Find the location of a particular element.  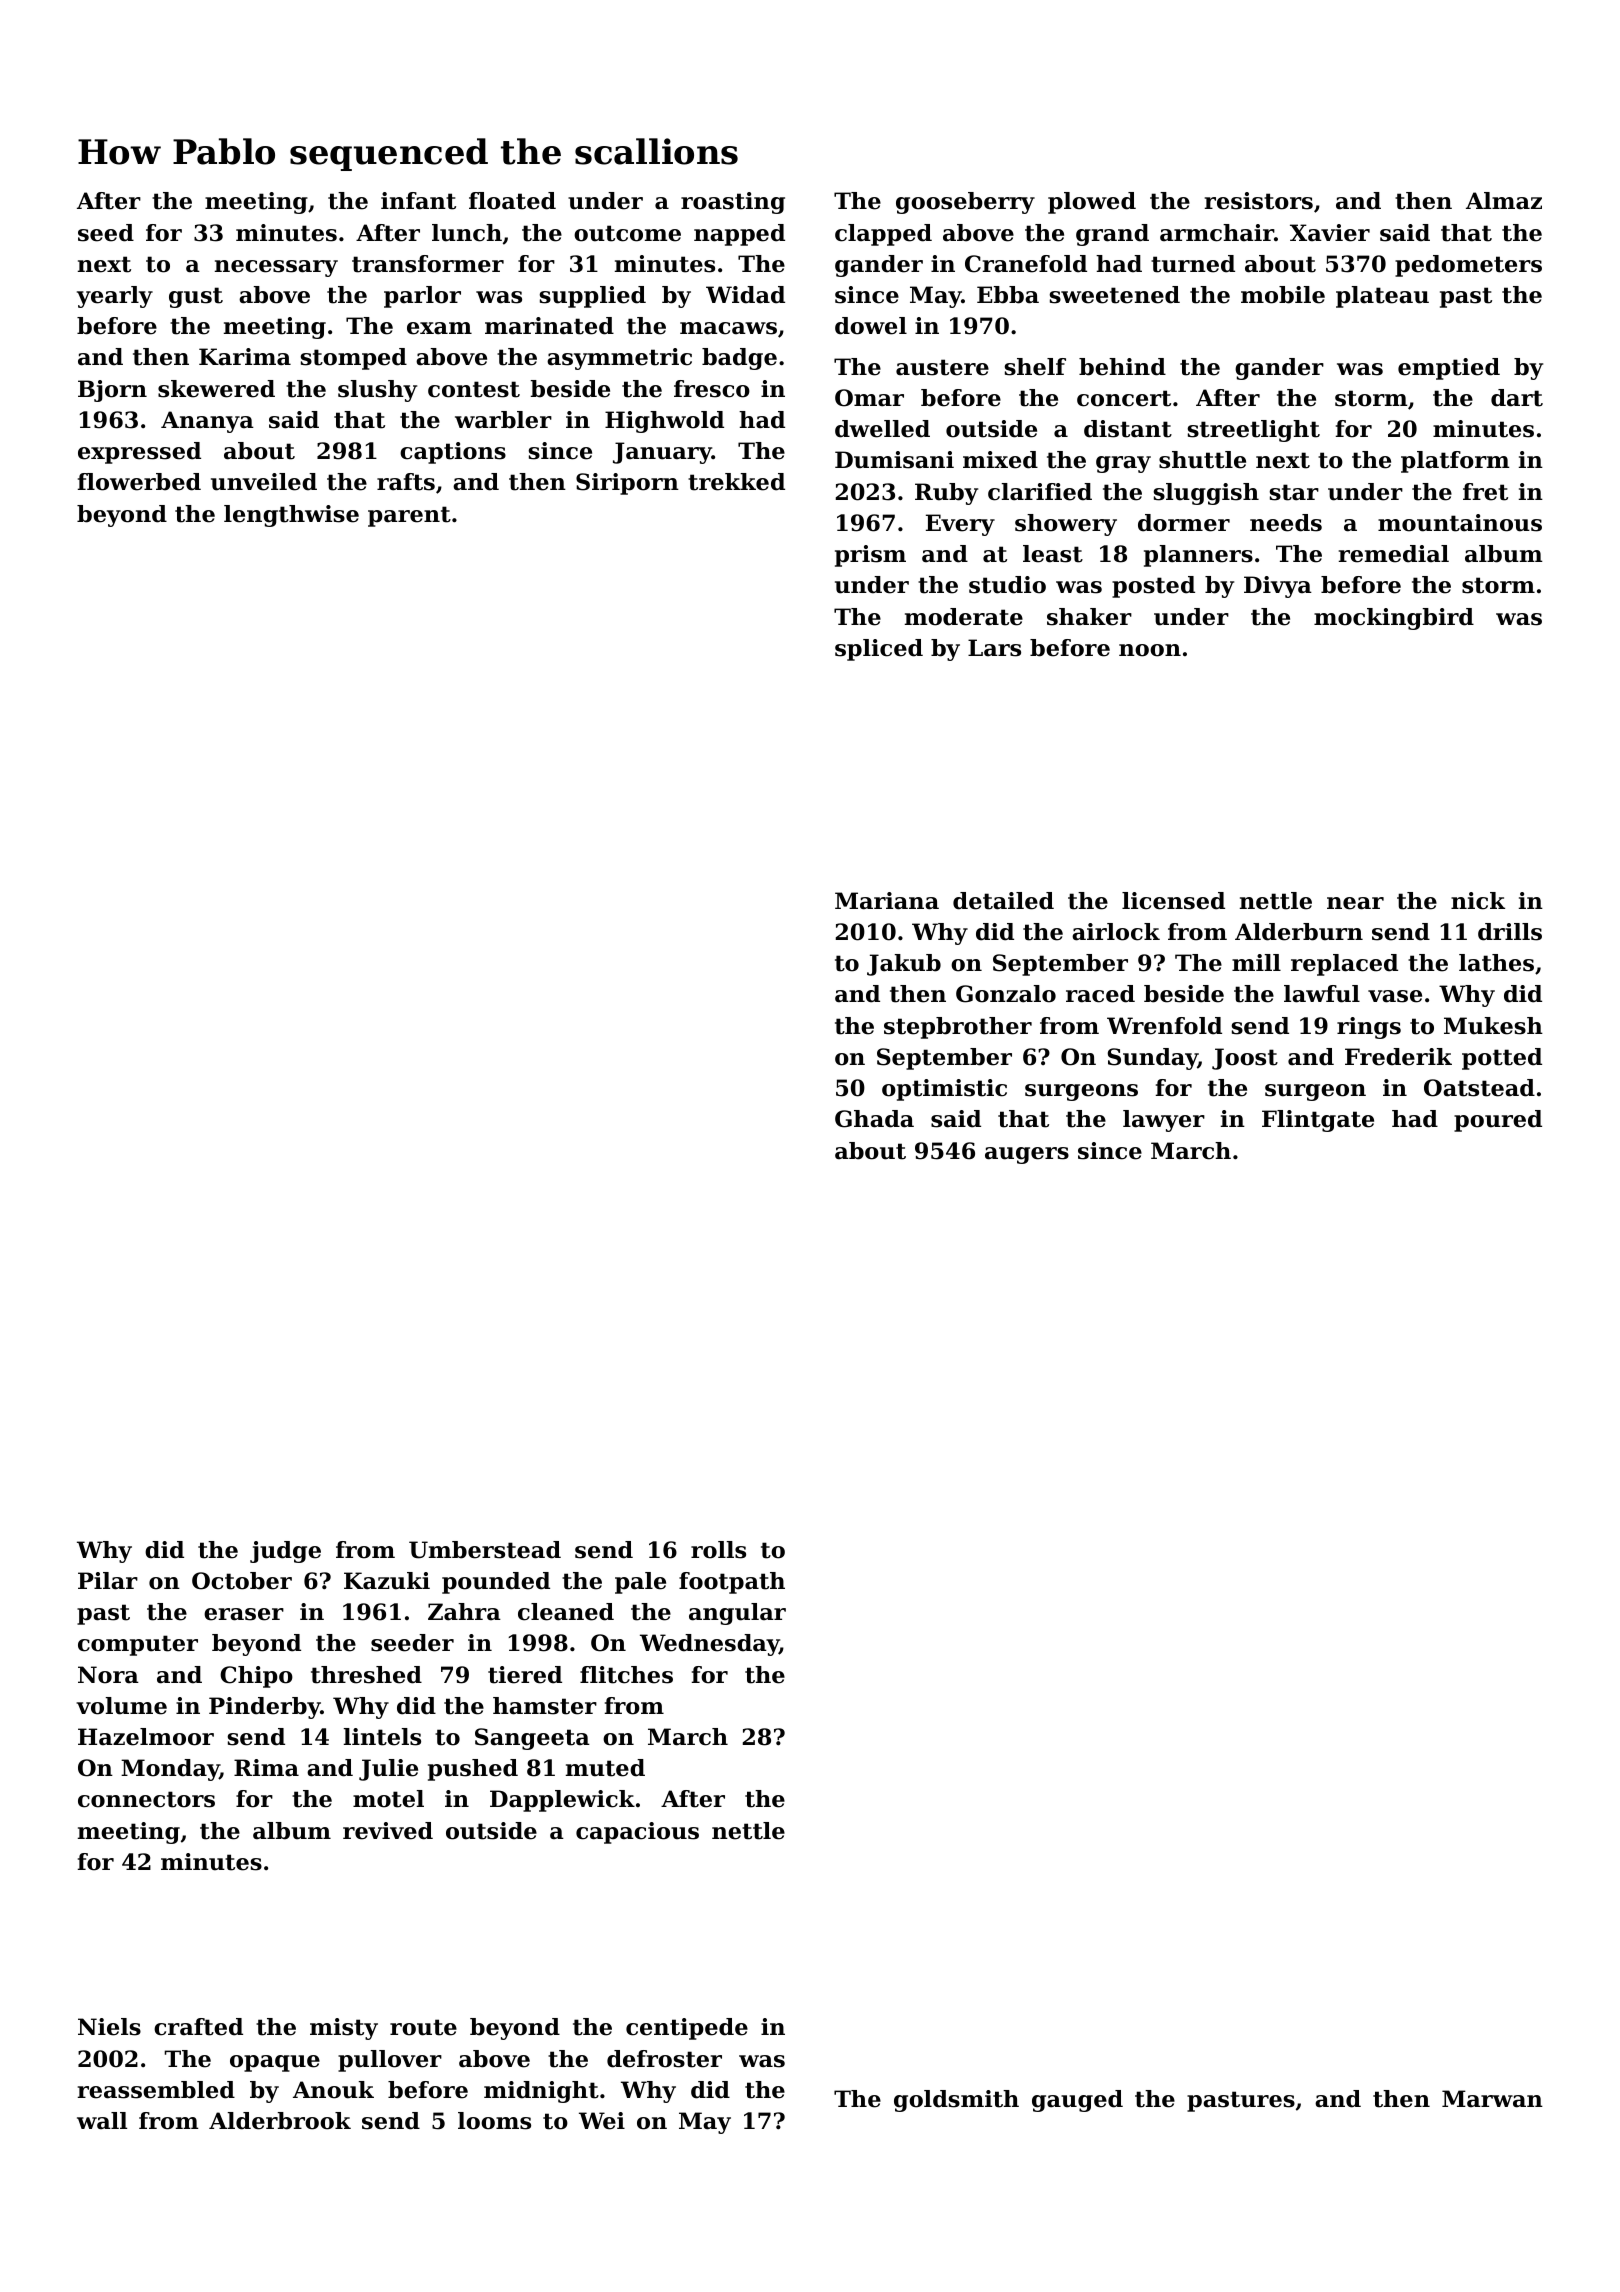

lengthwise is located at coordinates (291, 516).
